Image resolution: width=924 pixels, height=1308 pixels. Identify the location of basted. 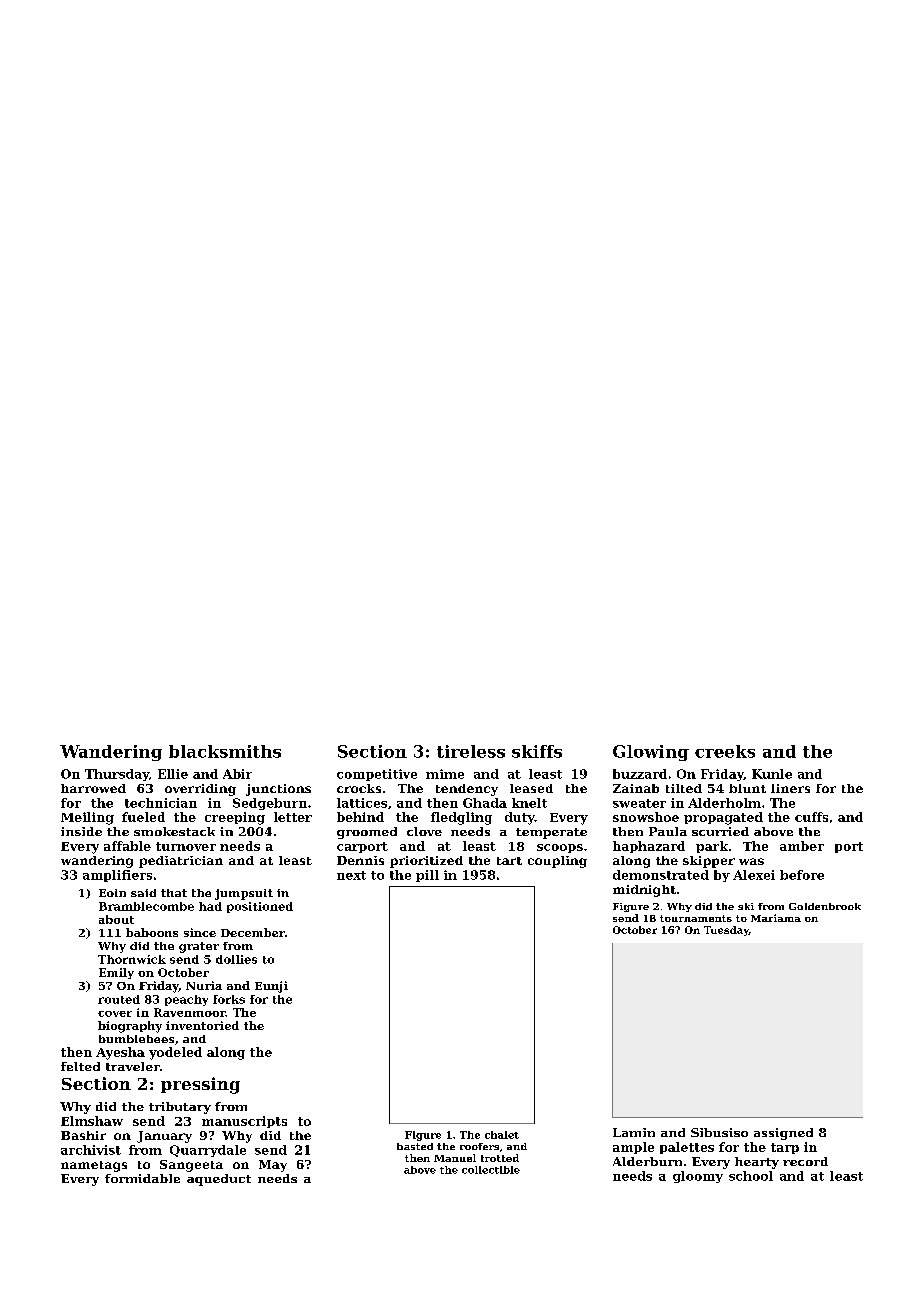
(415, 1146).
